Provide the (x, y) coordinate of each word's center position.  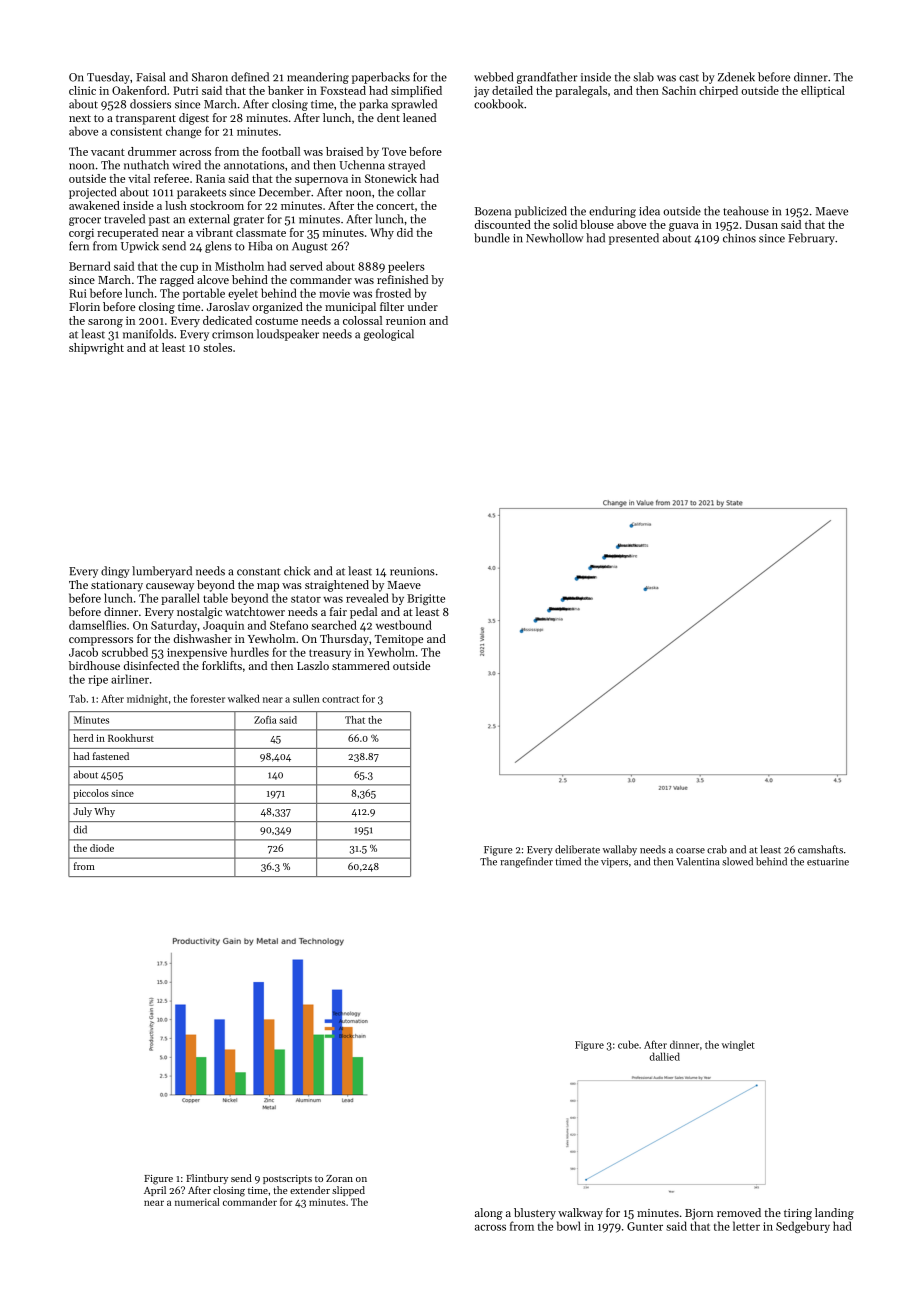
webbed (493, 77)
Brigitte (426, 599)
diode (102, 848)
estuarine (828, 862)
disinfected (151, 665)
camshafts (820, 849)
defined (250, 77)
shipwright (96, 349)
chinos (739, 238)
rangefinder (526, 862)
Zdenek (736, 77)
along (488, 1214)
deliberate (577, 849)
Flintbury (207, 1179)
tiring (798, 1214)
